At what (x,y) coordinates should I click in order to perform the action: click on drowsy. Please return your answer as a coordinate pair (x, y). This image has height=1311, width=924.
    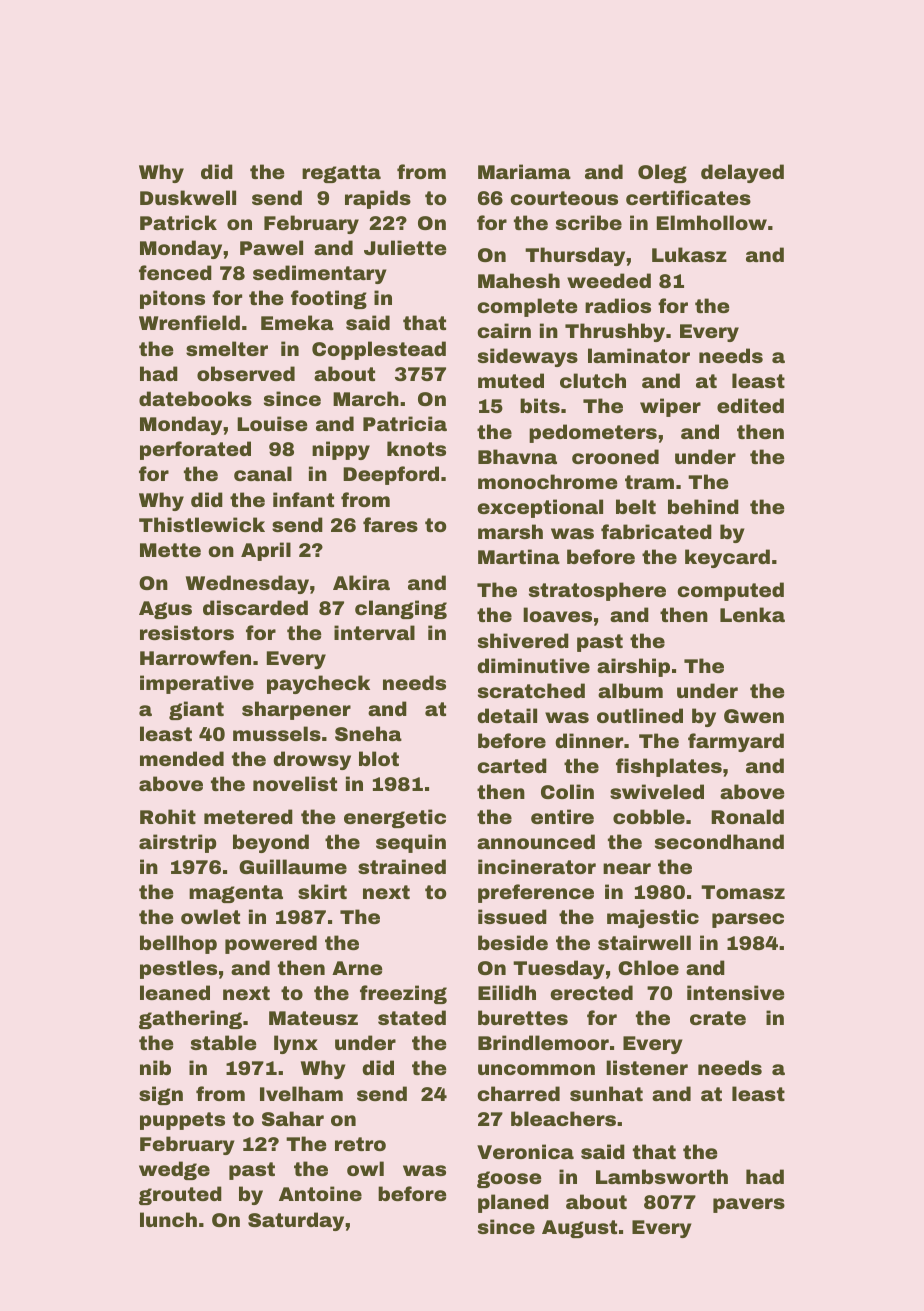
    Looking at the image, I should click on (312, 760).
